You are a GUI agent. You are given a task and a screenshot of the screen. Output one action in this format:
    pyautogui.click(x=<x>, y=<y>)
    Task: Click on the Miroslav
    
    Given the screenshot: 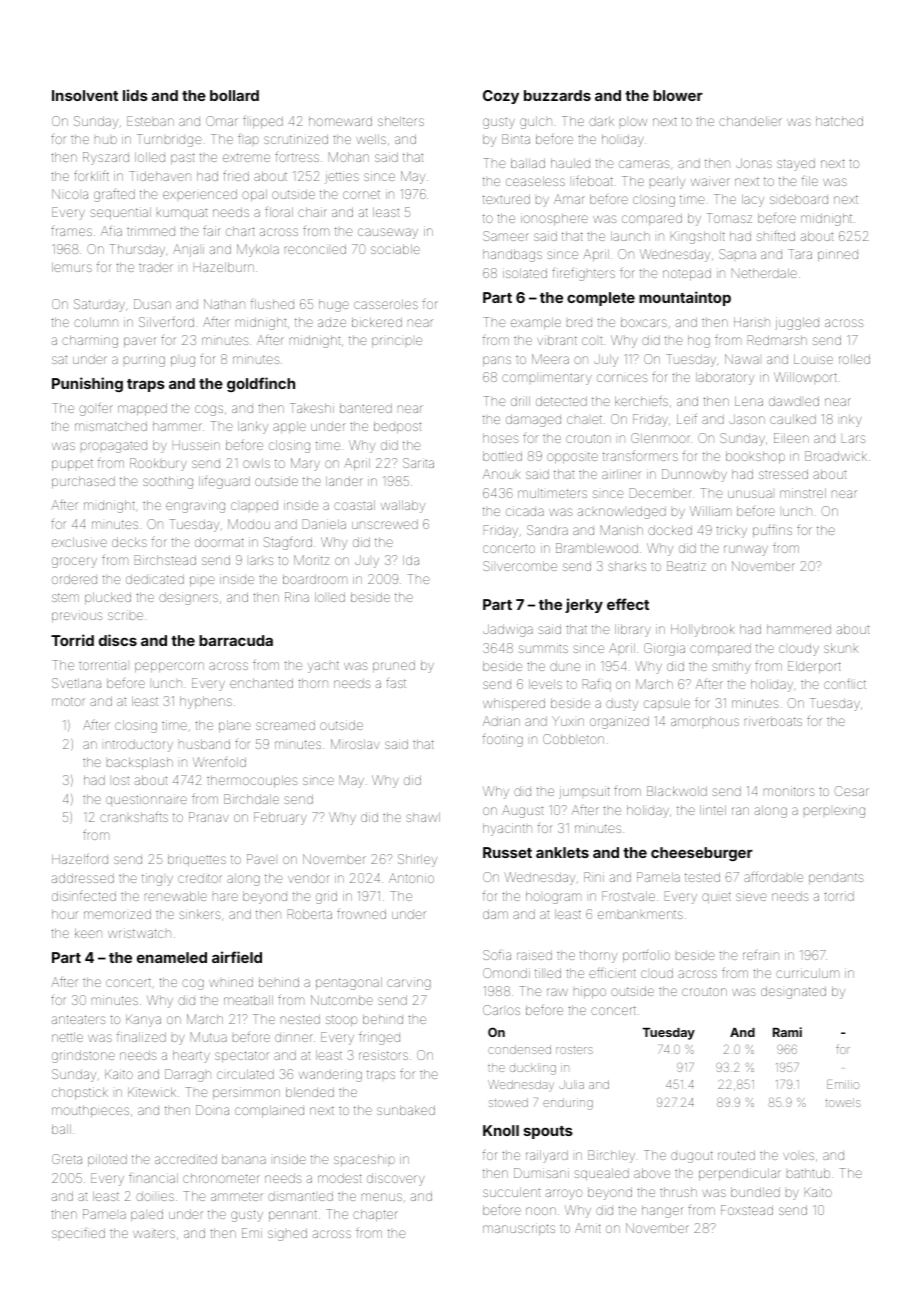 What is the action you would take?
    pyautogui.click(x=355, y=744)
